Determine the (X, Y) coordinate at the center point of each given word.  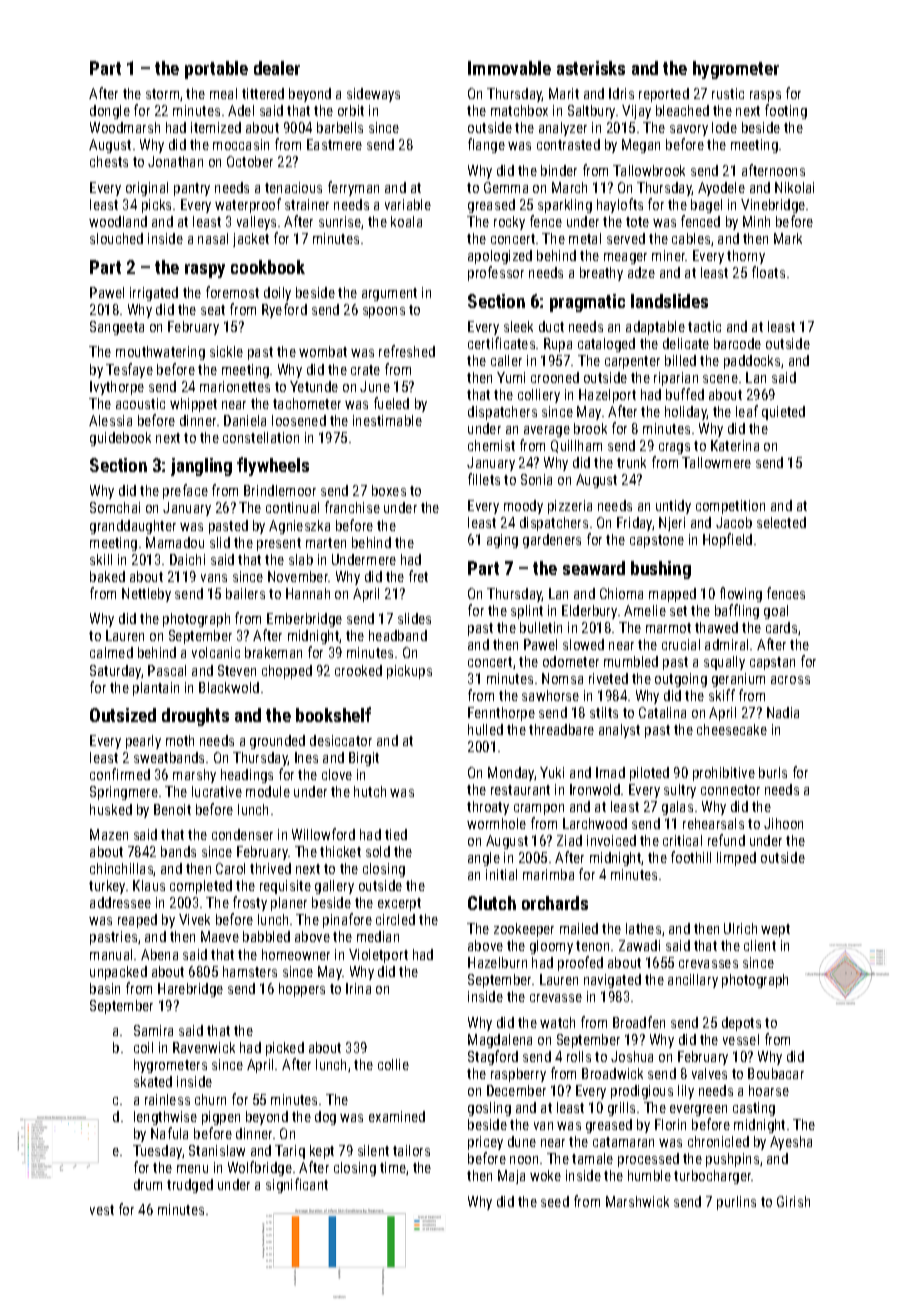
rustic (728, 93)
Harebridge (190, 990)
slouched (116, 238)
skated (153, 1081)
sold (378, 851)
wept (775, 930)
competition (730, 507)
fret (418, 576)
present (279, 544)
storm (162, 94)
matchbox (519, 110)
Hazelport (607, 396)
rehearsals (713, 823)
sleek (518, 326)
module (268, 791)
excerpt (399, 904)
